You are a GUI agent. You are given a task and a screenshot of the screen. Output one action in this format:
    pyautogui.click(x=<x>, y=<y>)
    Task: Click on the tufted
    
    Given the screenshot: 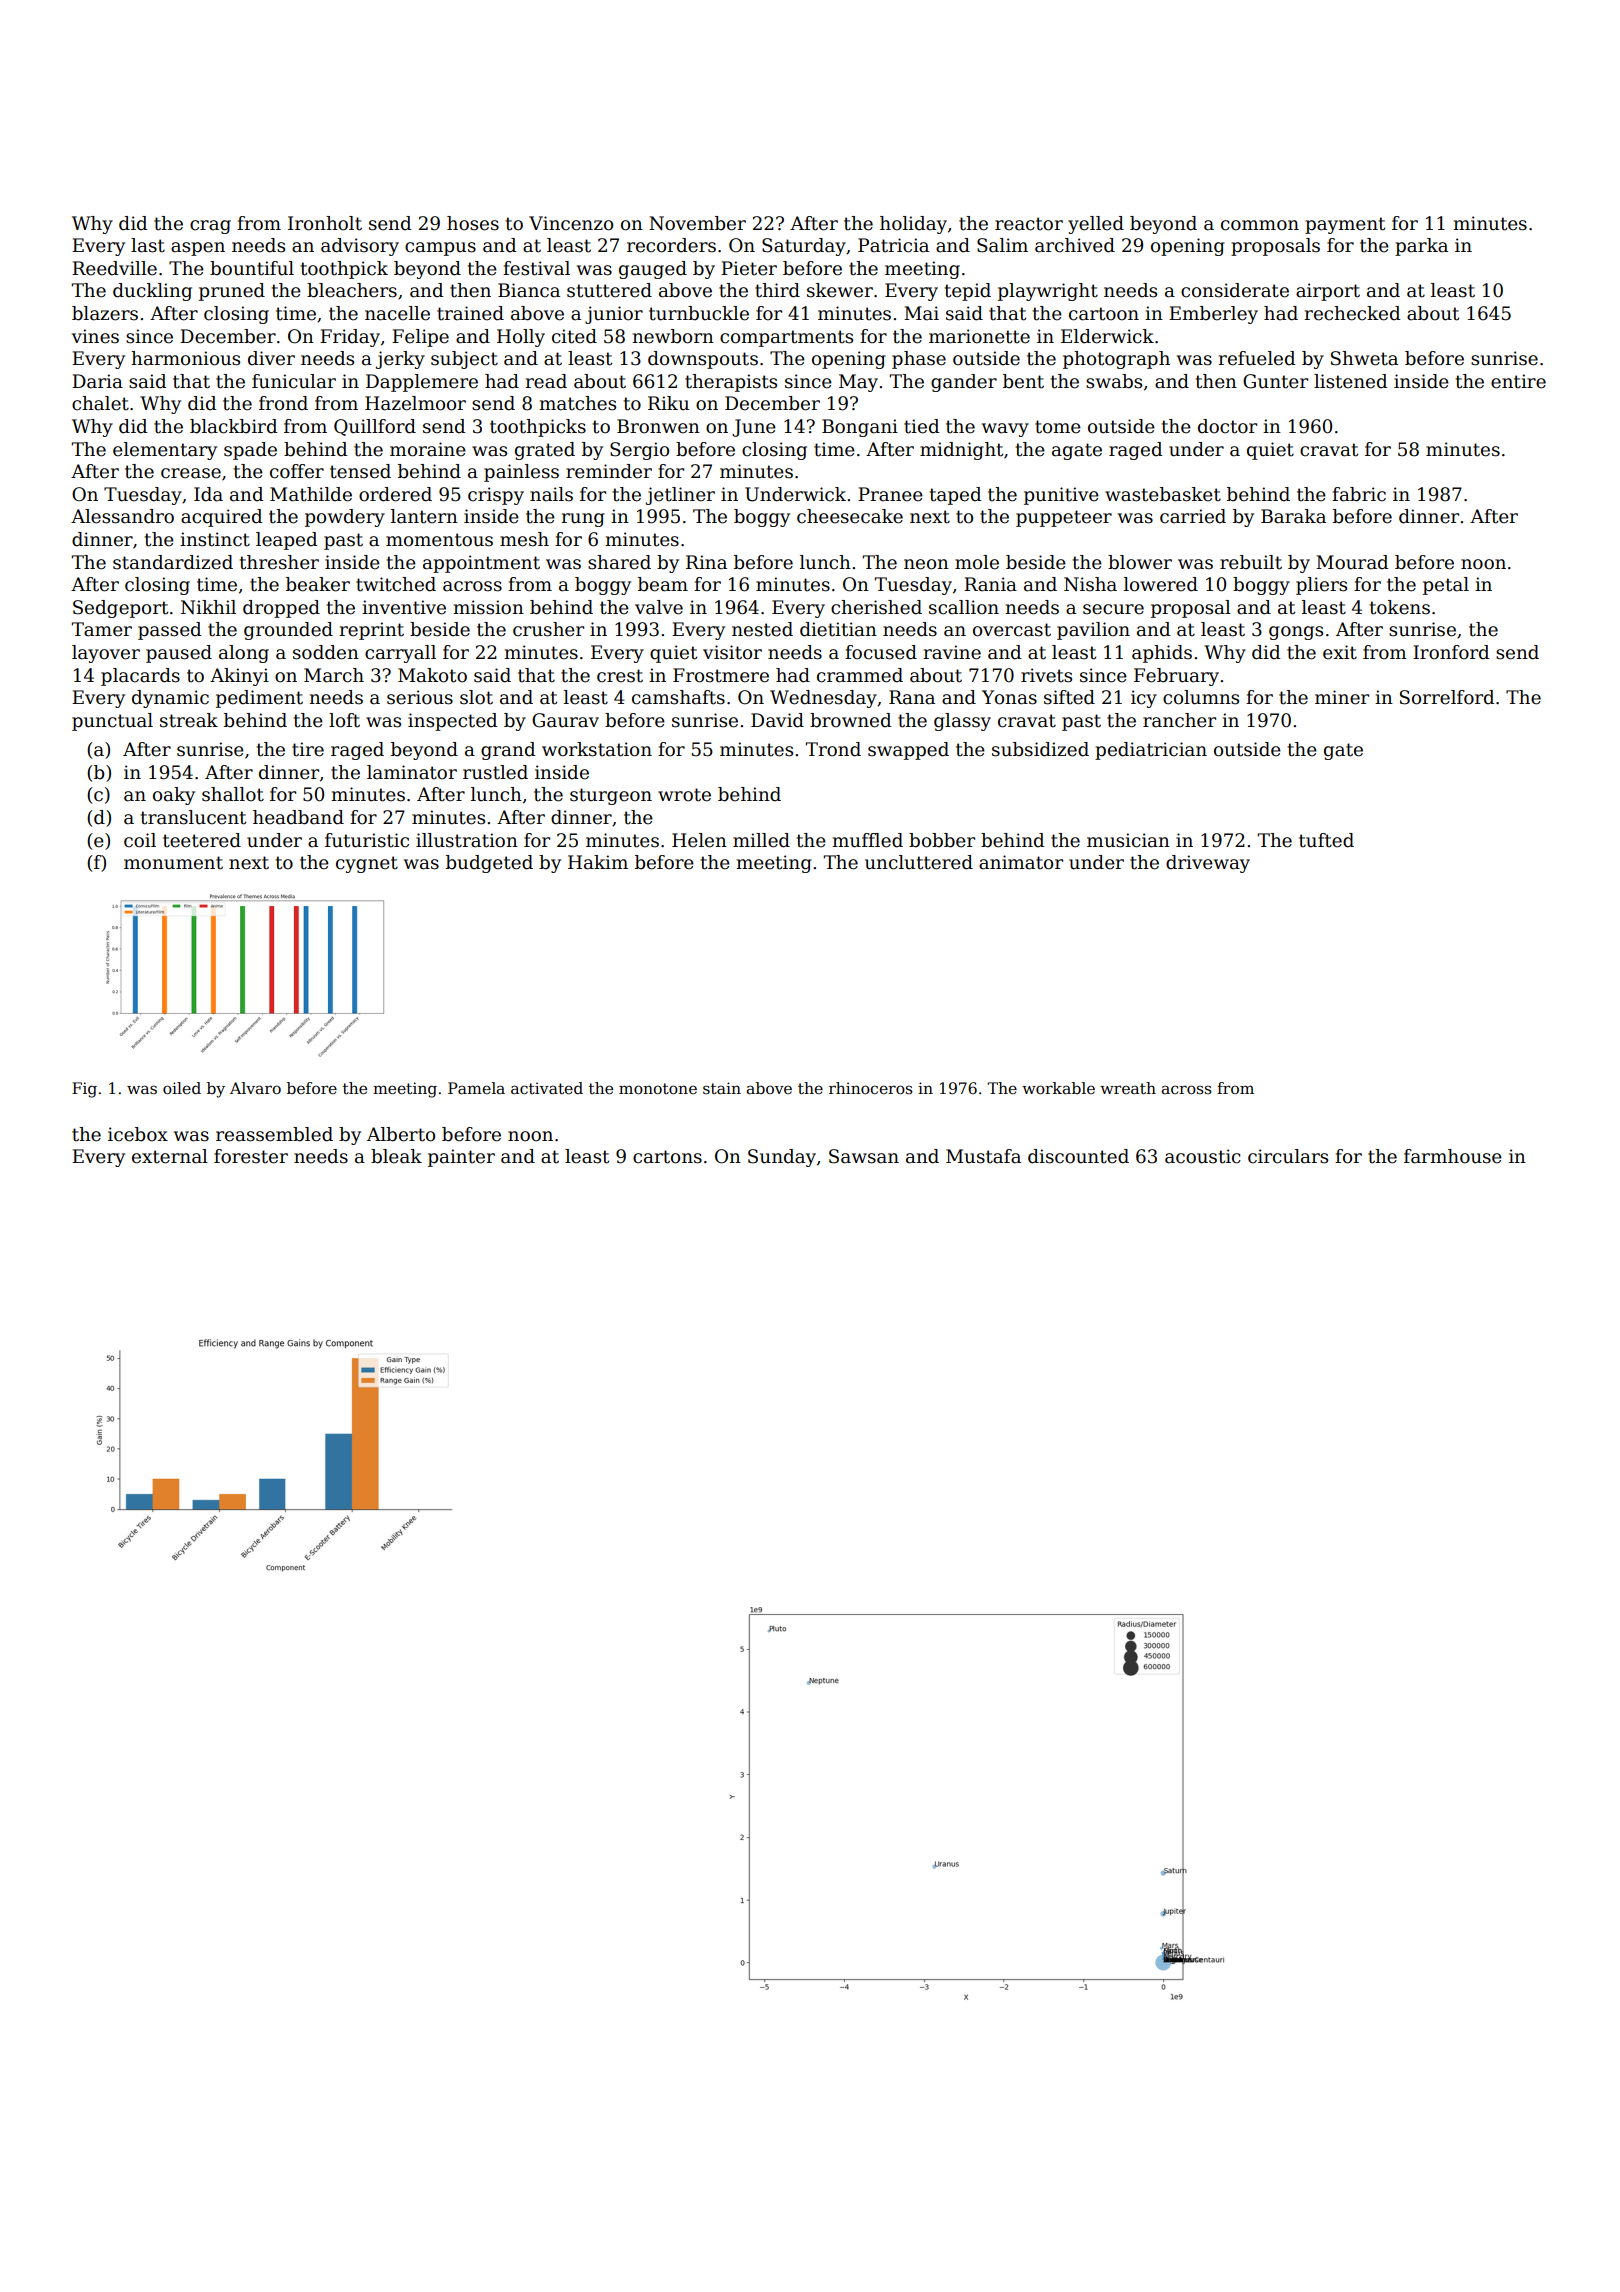 What is the action you would take?
    pyautogui.click(x=1326, y=840)
